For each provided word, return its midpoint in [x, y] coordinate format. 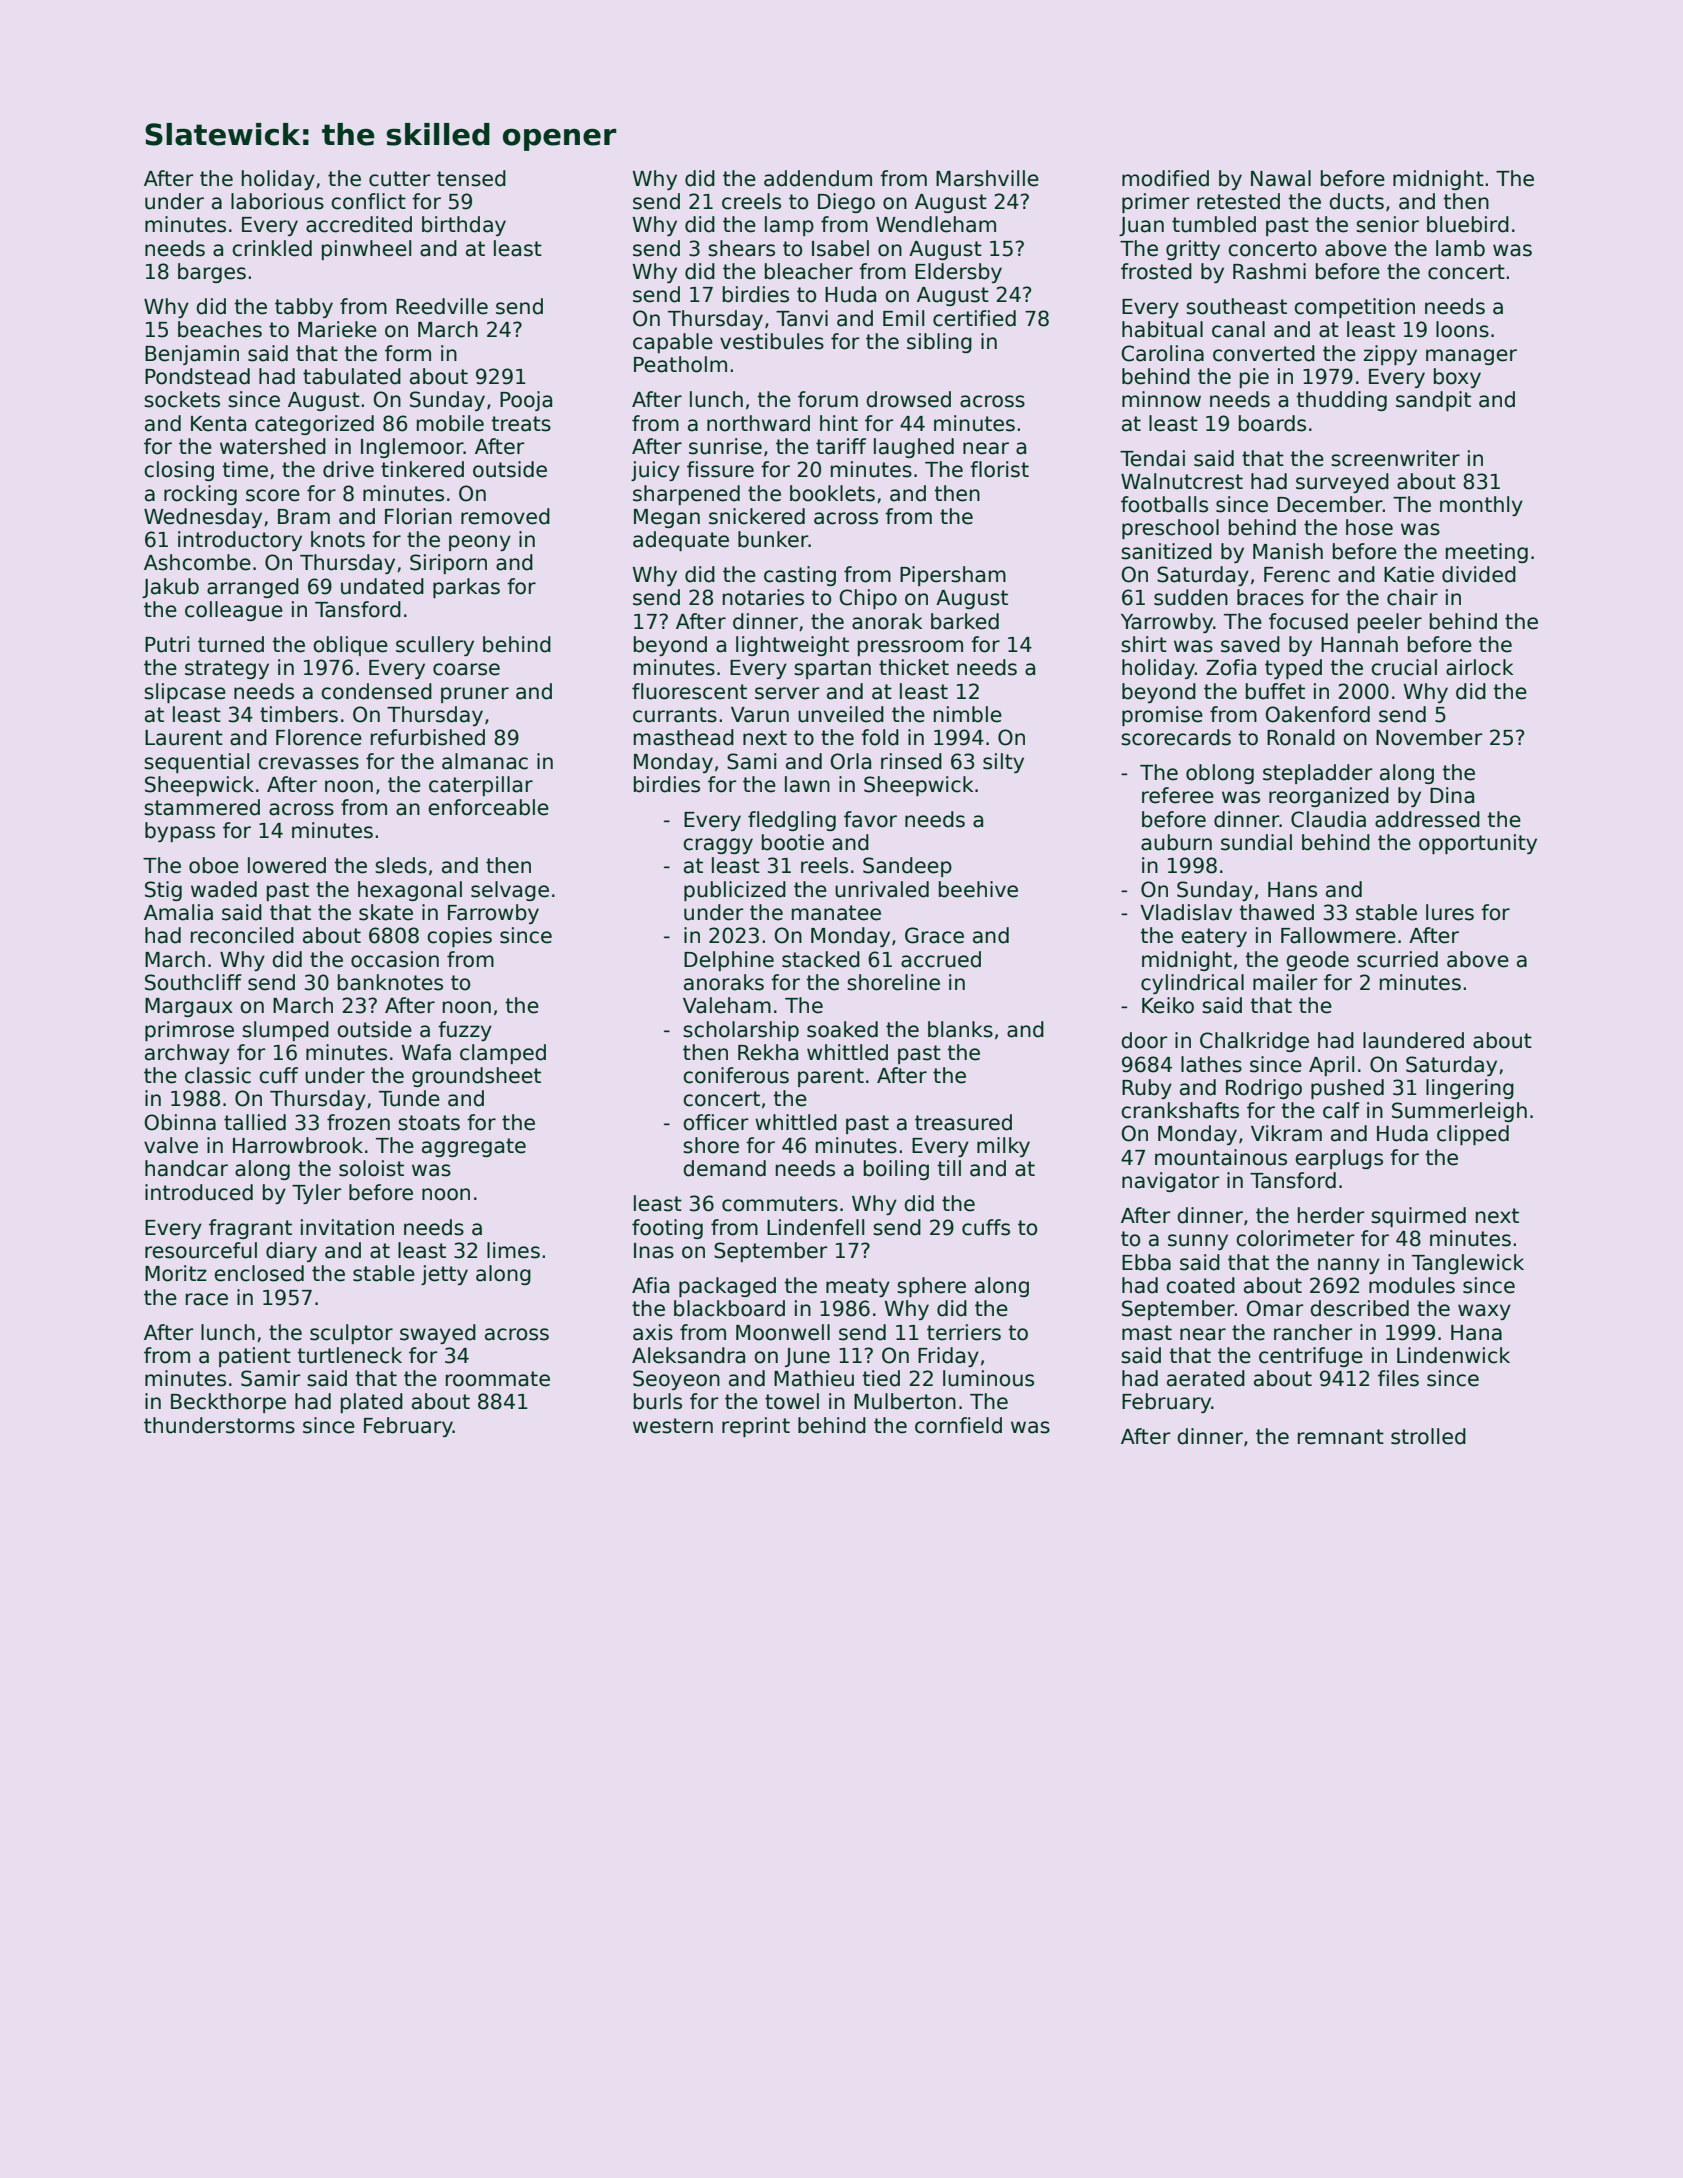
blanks [960, 1029]
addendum [818, 178]
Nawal [1281, 178]
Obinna [180, 1122]
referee [1178, 795]
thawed [1277, 912]
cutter [399, 179]
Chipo [868, 599]
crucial [1404, 667]
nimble [968, 714]
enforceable [488, 807]
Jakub [170, 588]
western [673, 1426]
